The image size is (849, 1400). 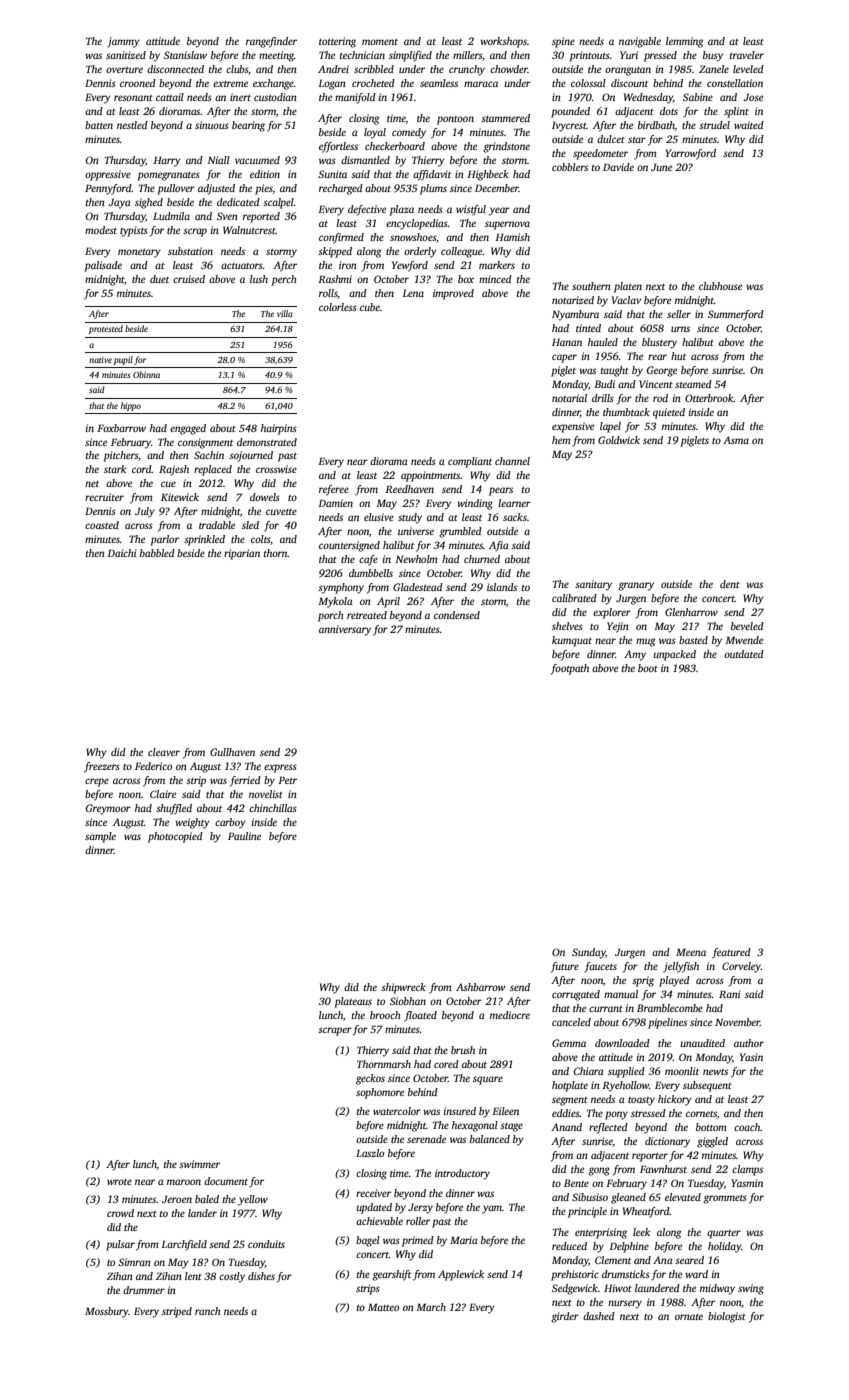 I want to click on rangefinder, so click(x=271, y=42).
